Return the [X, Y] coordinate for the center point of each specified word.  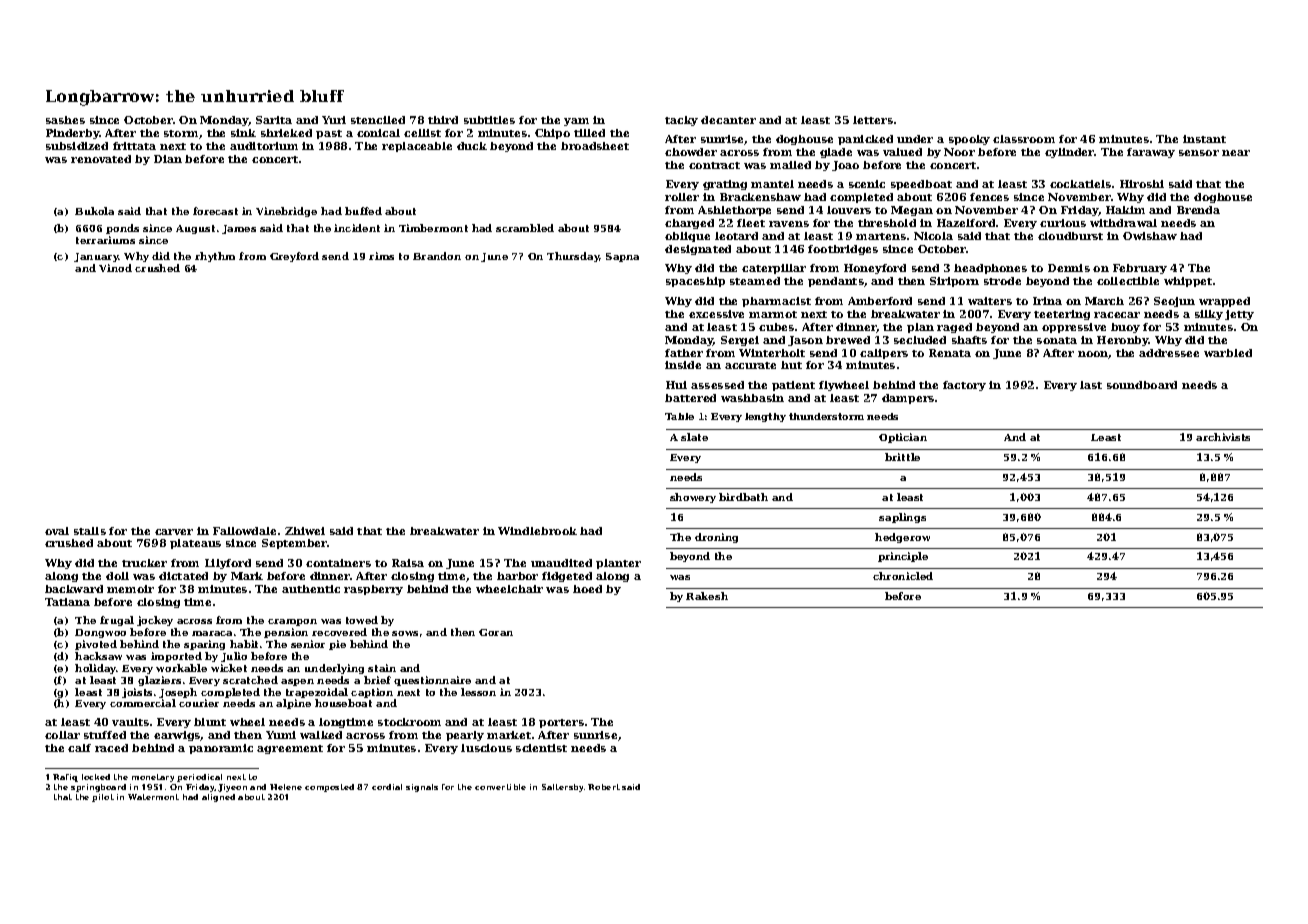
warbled [1228, 353]
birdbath [743, 497]
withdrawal [1123, 223]
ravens [789, 224]
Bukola [94, 211]
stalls [90, 531]
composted [329, 788]
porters [561, 723]
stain [382, 668]
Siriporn [954, 282]
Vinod [115, 268]
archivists [1223, 437]
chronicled [903, 576]
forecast [215, 211]
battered [690, 398]
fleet [751, 223]
